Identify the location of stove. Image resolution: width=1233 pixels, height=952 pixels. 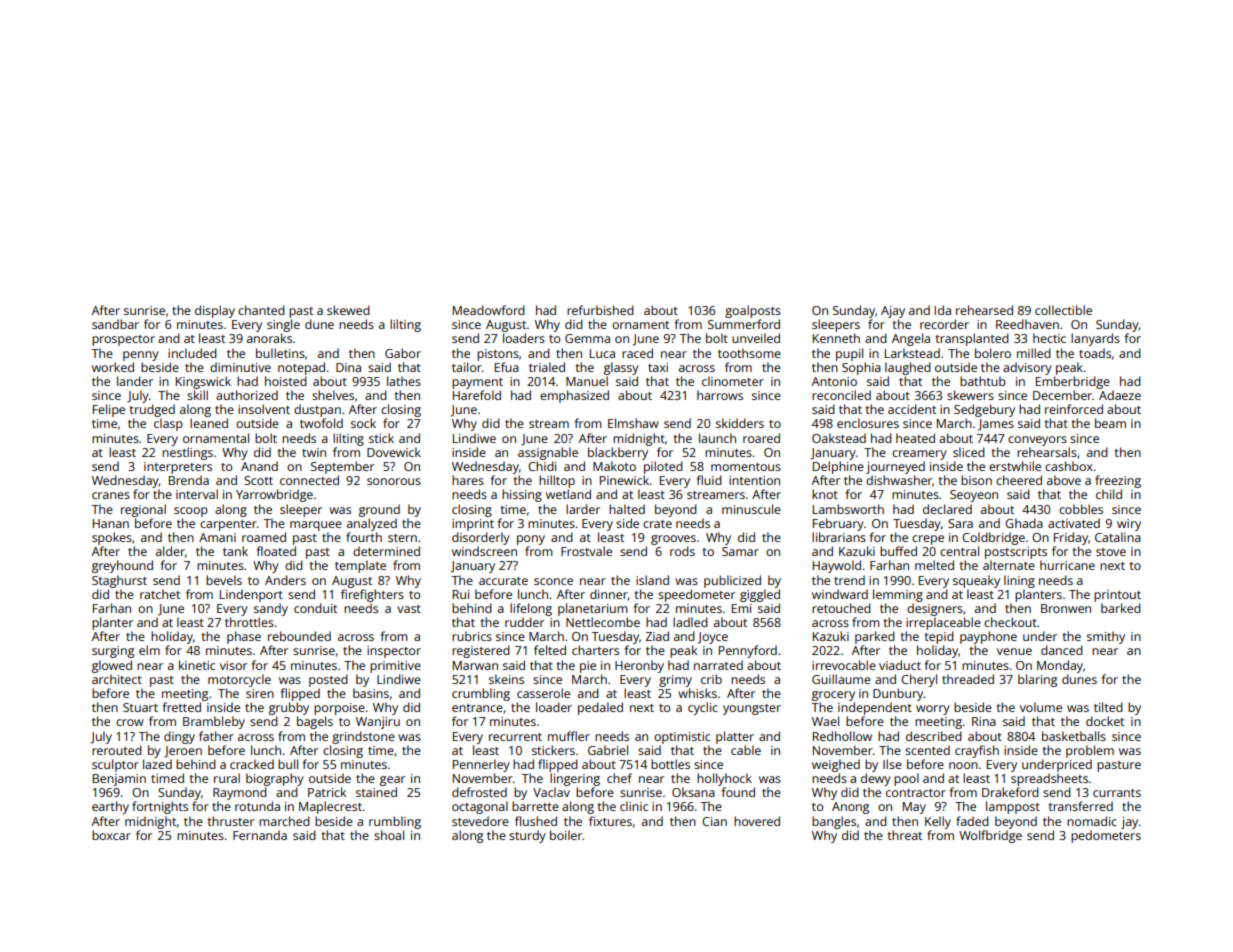
(1111, 552).
